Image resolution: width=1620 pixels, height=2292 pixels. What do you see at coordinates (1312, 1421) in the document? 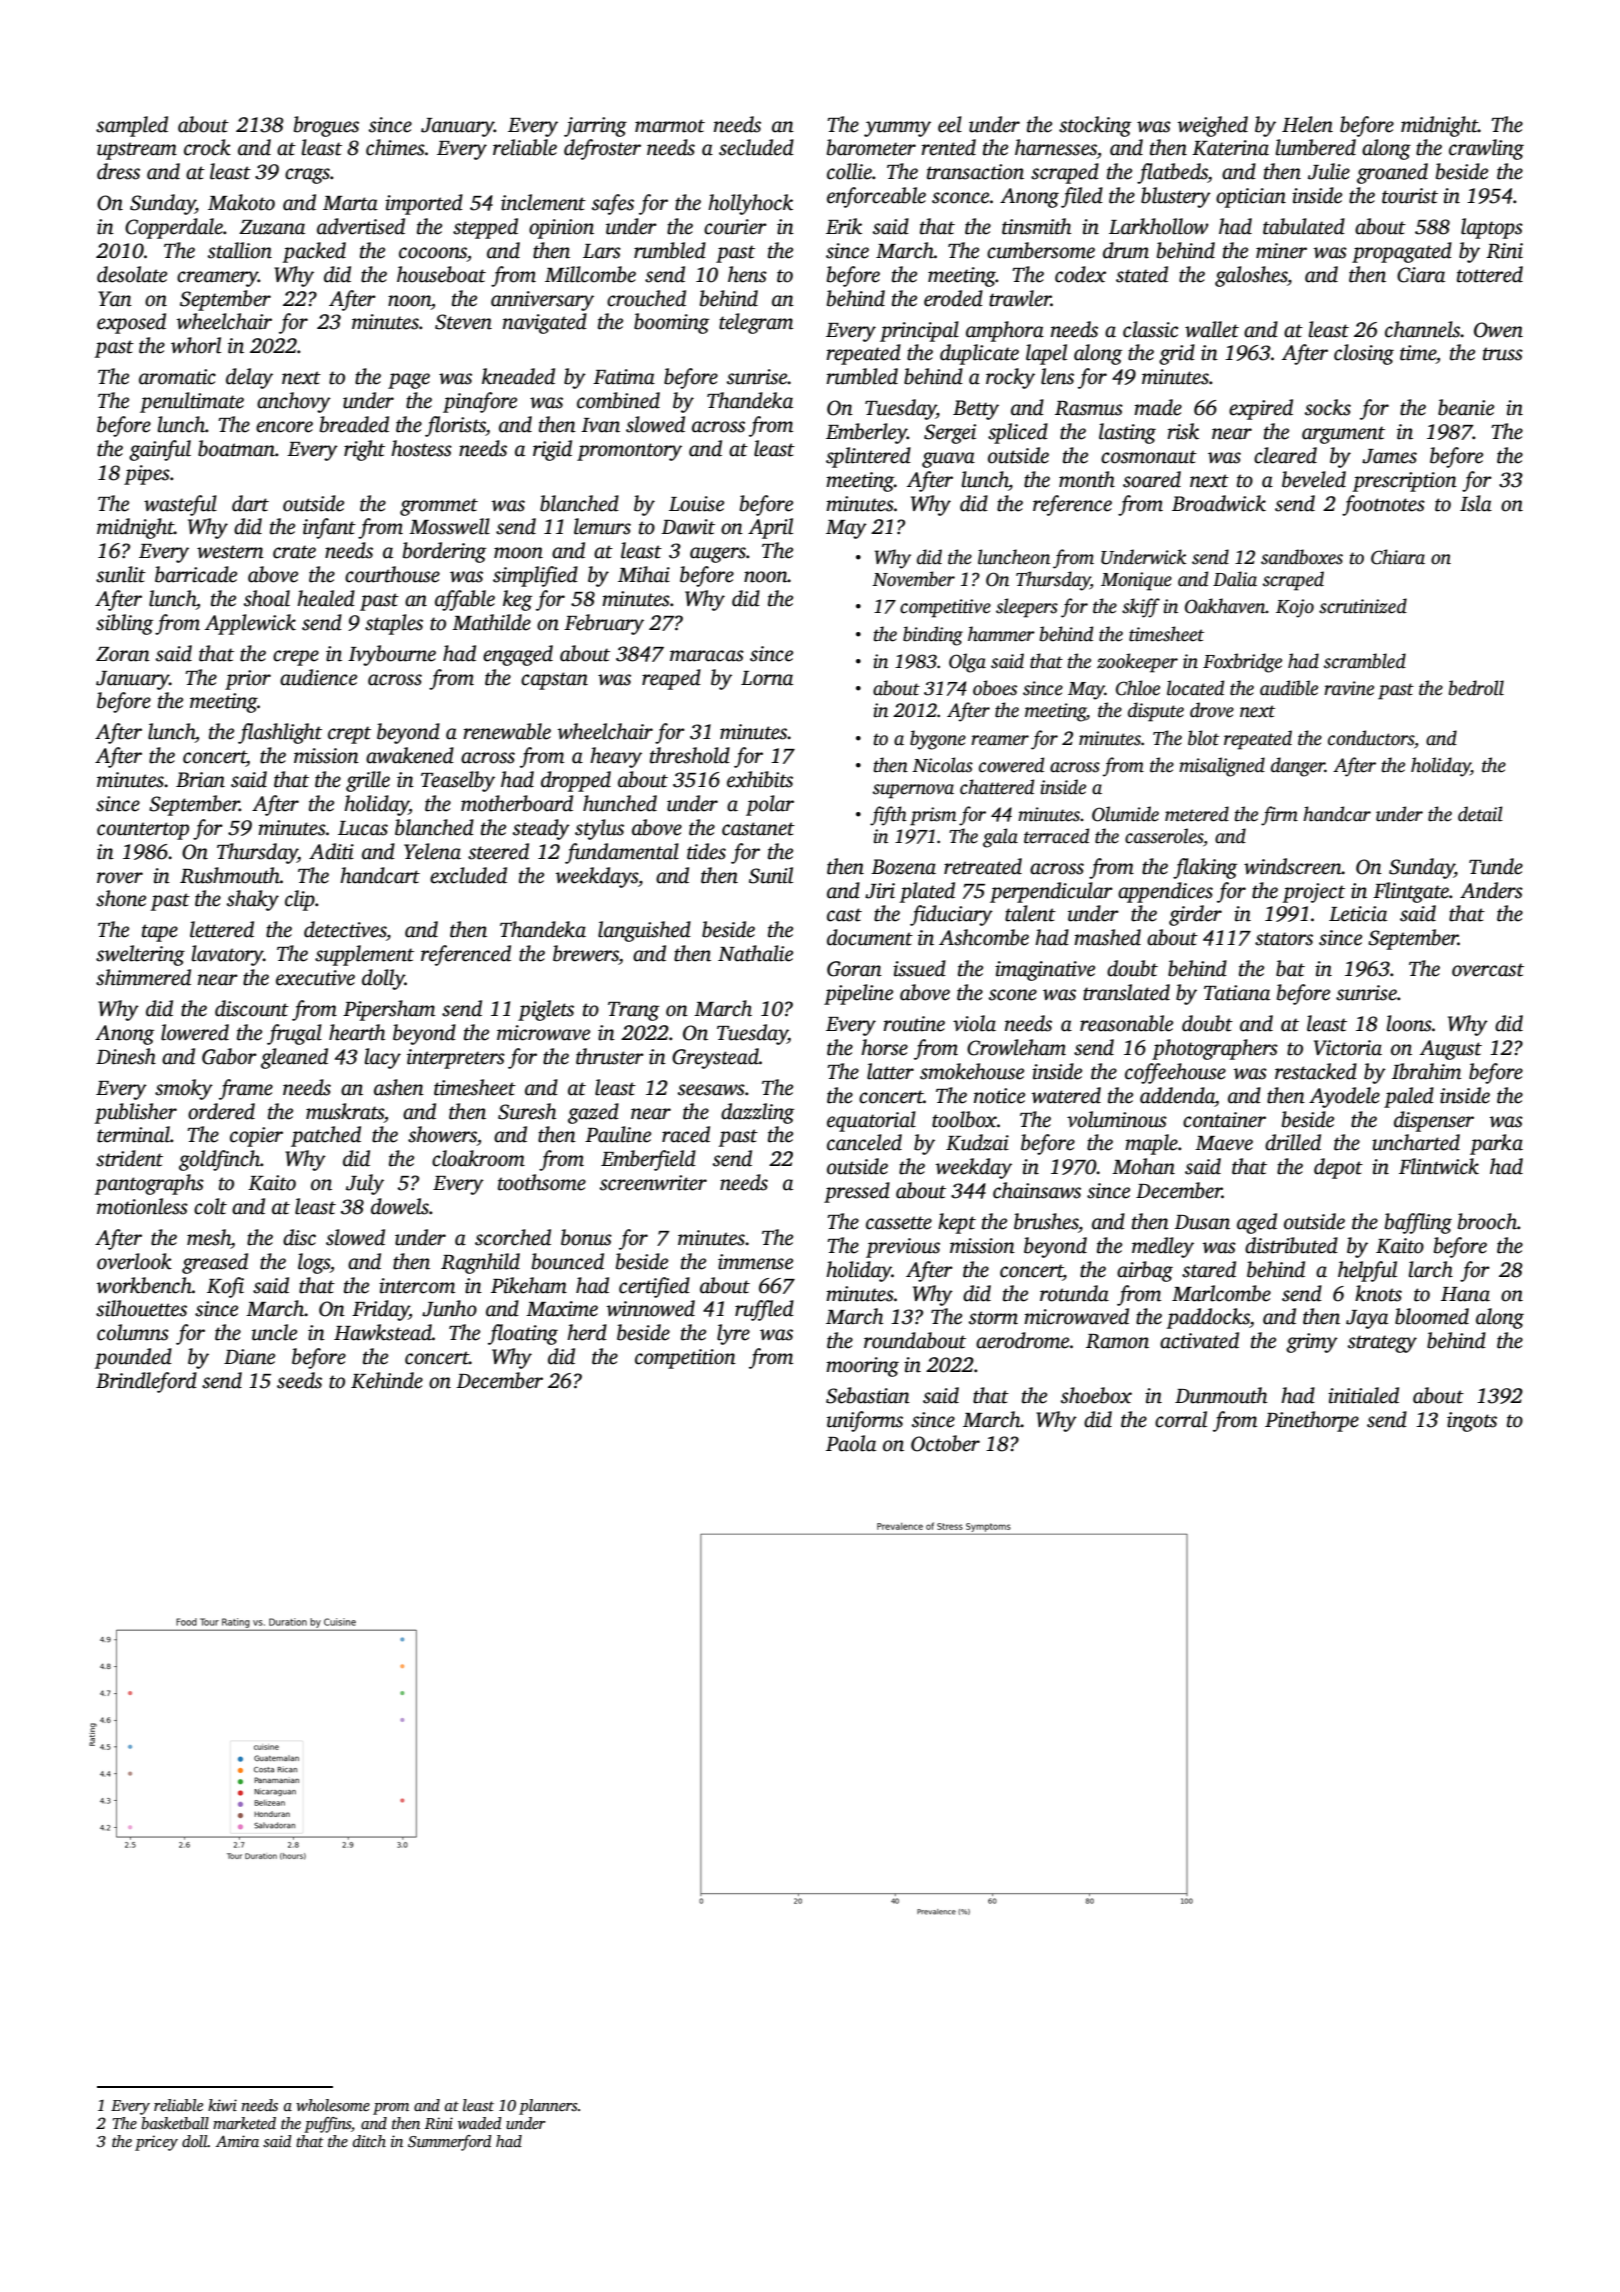
I see `Pinethorpe` at bounding box center [1312, 1421].
